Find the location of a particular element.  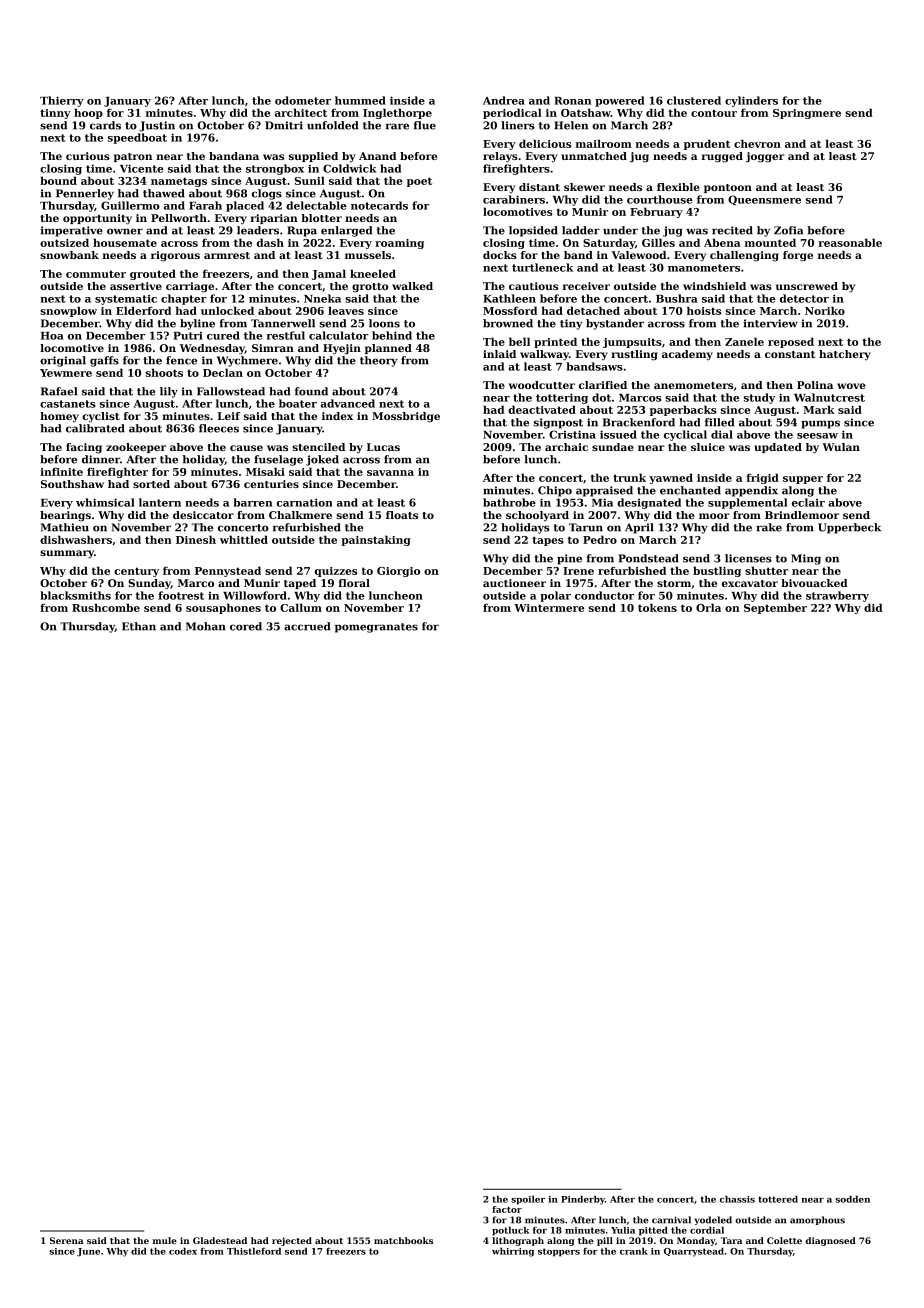

eclair is located at coordinates (808, 502).
